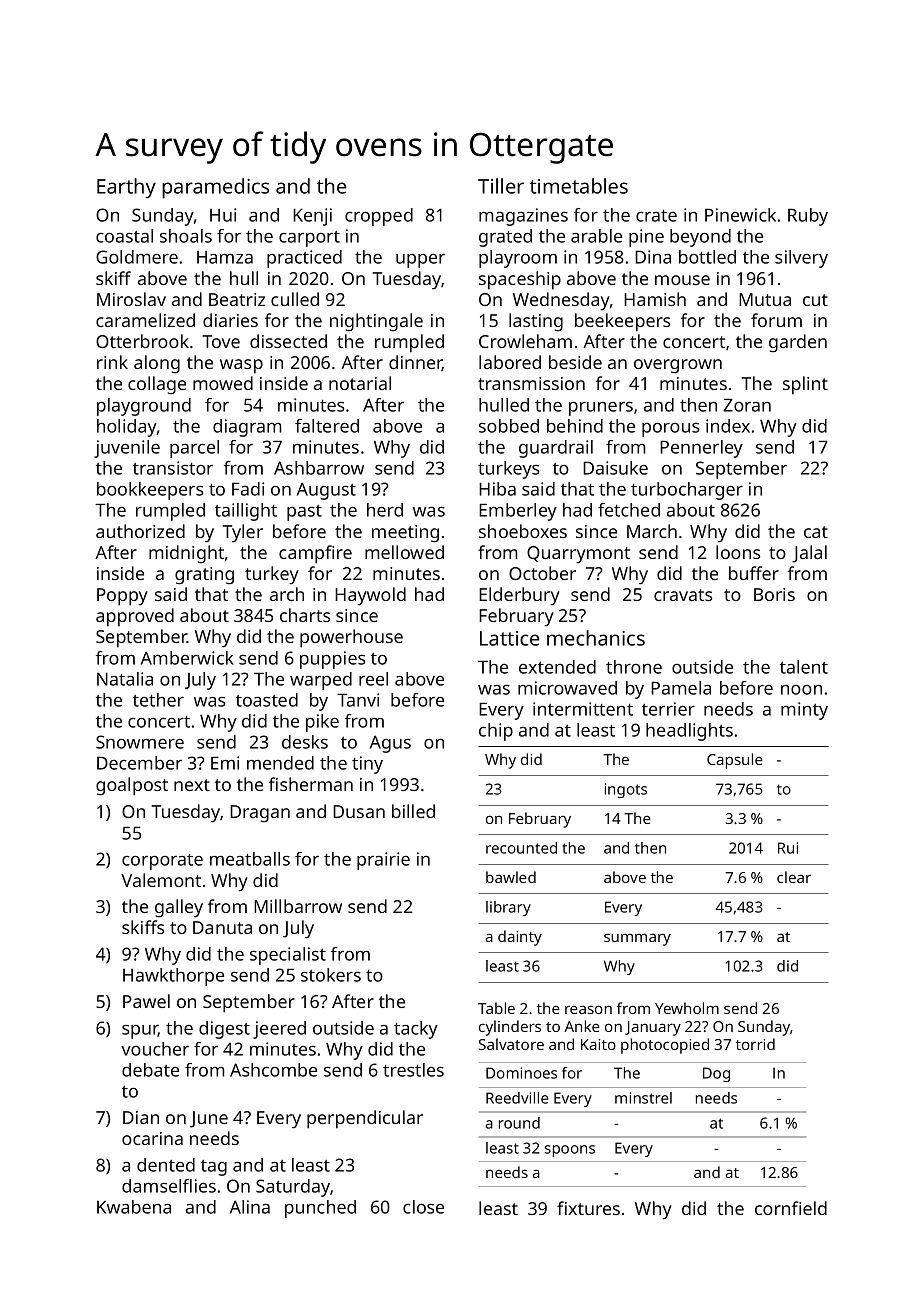 The image size is (924, 1308). What do you see at coordinates (135, 617) in the page?
I see `approved` at bounding box center [135, 617].
